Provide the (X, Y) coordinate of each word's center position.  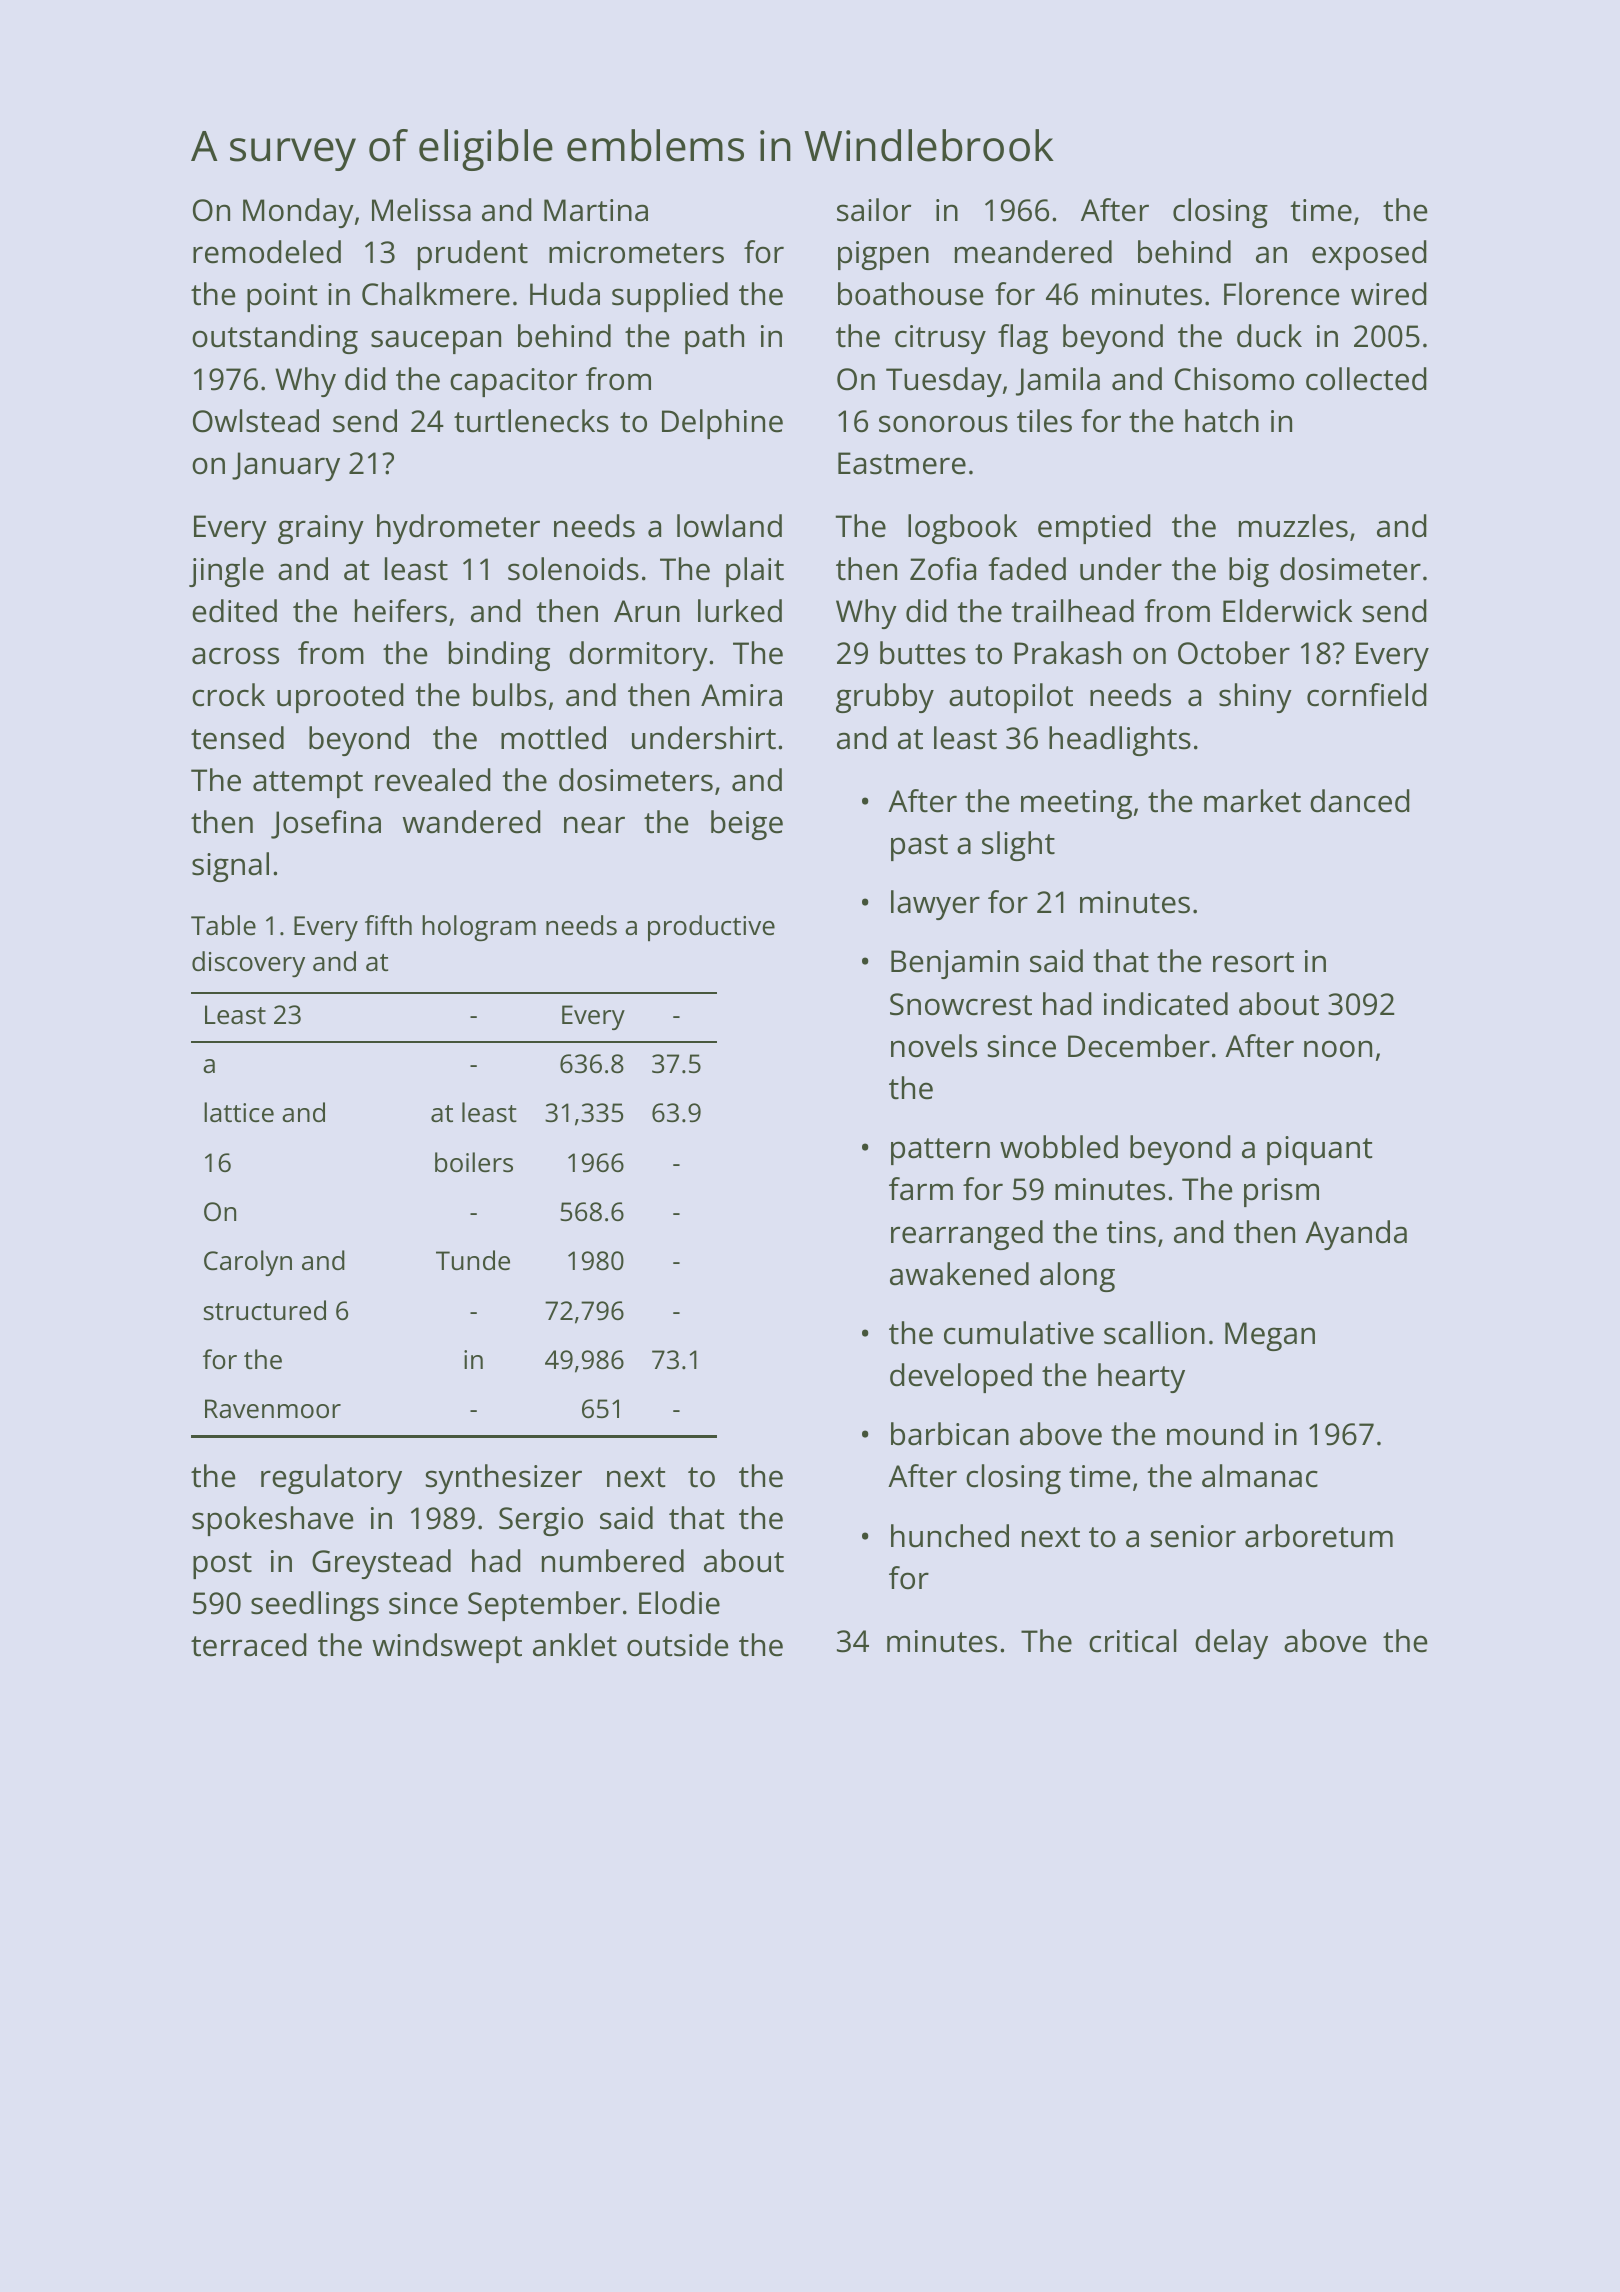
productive (711, 928)
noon (1338, 1049)
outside (678, 1645)
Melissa (421, 210)
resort (1253, 962)
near (594, 825)
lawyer (935, 905)
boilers (474, 1162)
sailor (874, 210)
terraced (249, 1645)
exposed (1369, 255)
